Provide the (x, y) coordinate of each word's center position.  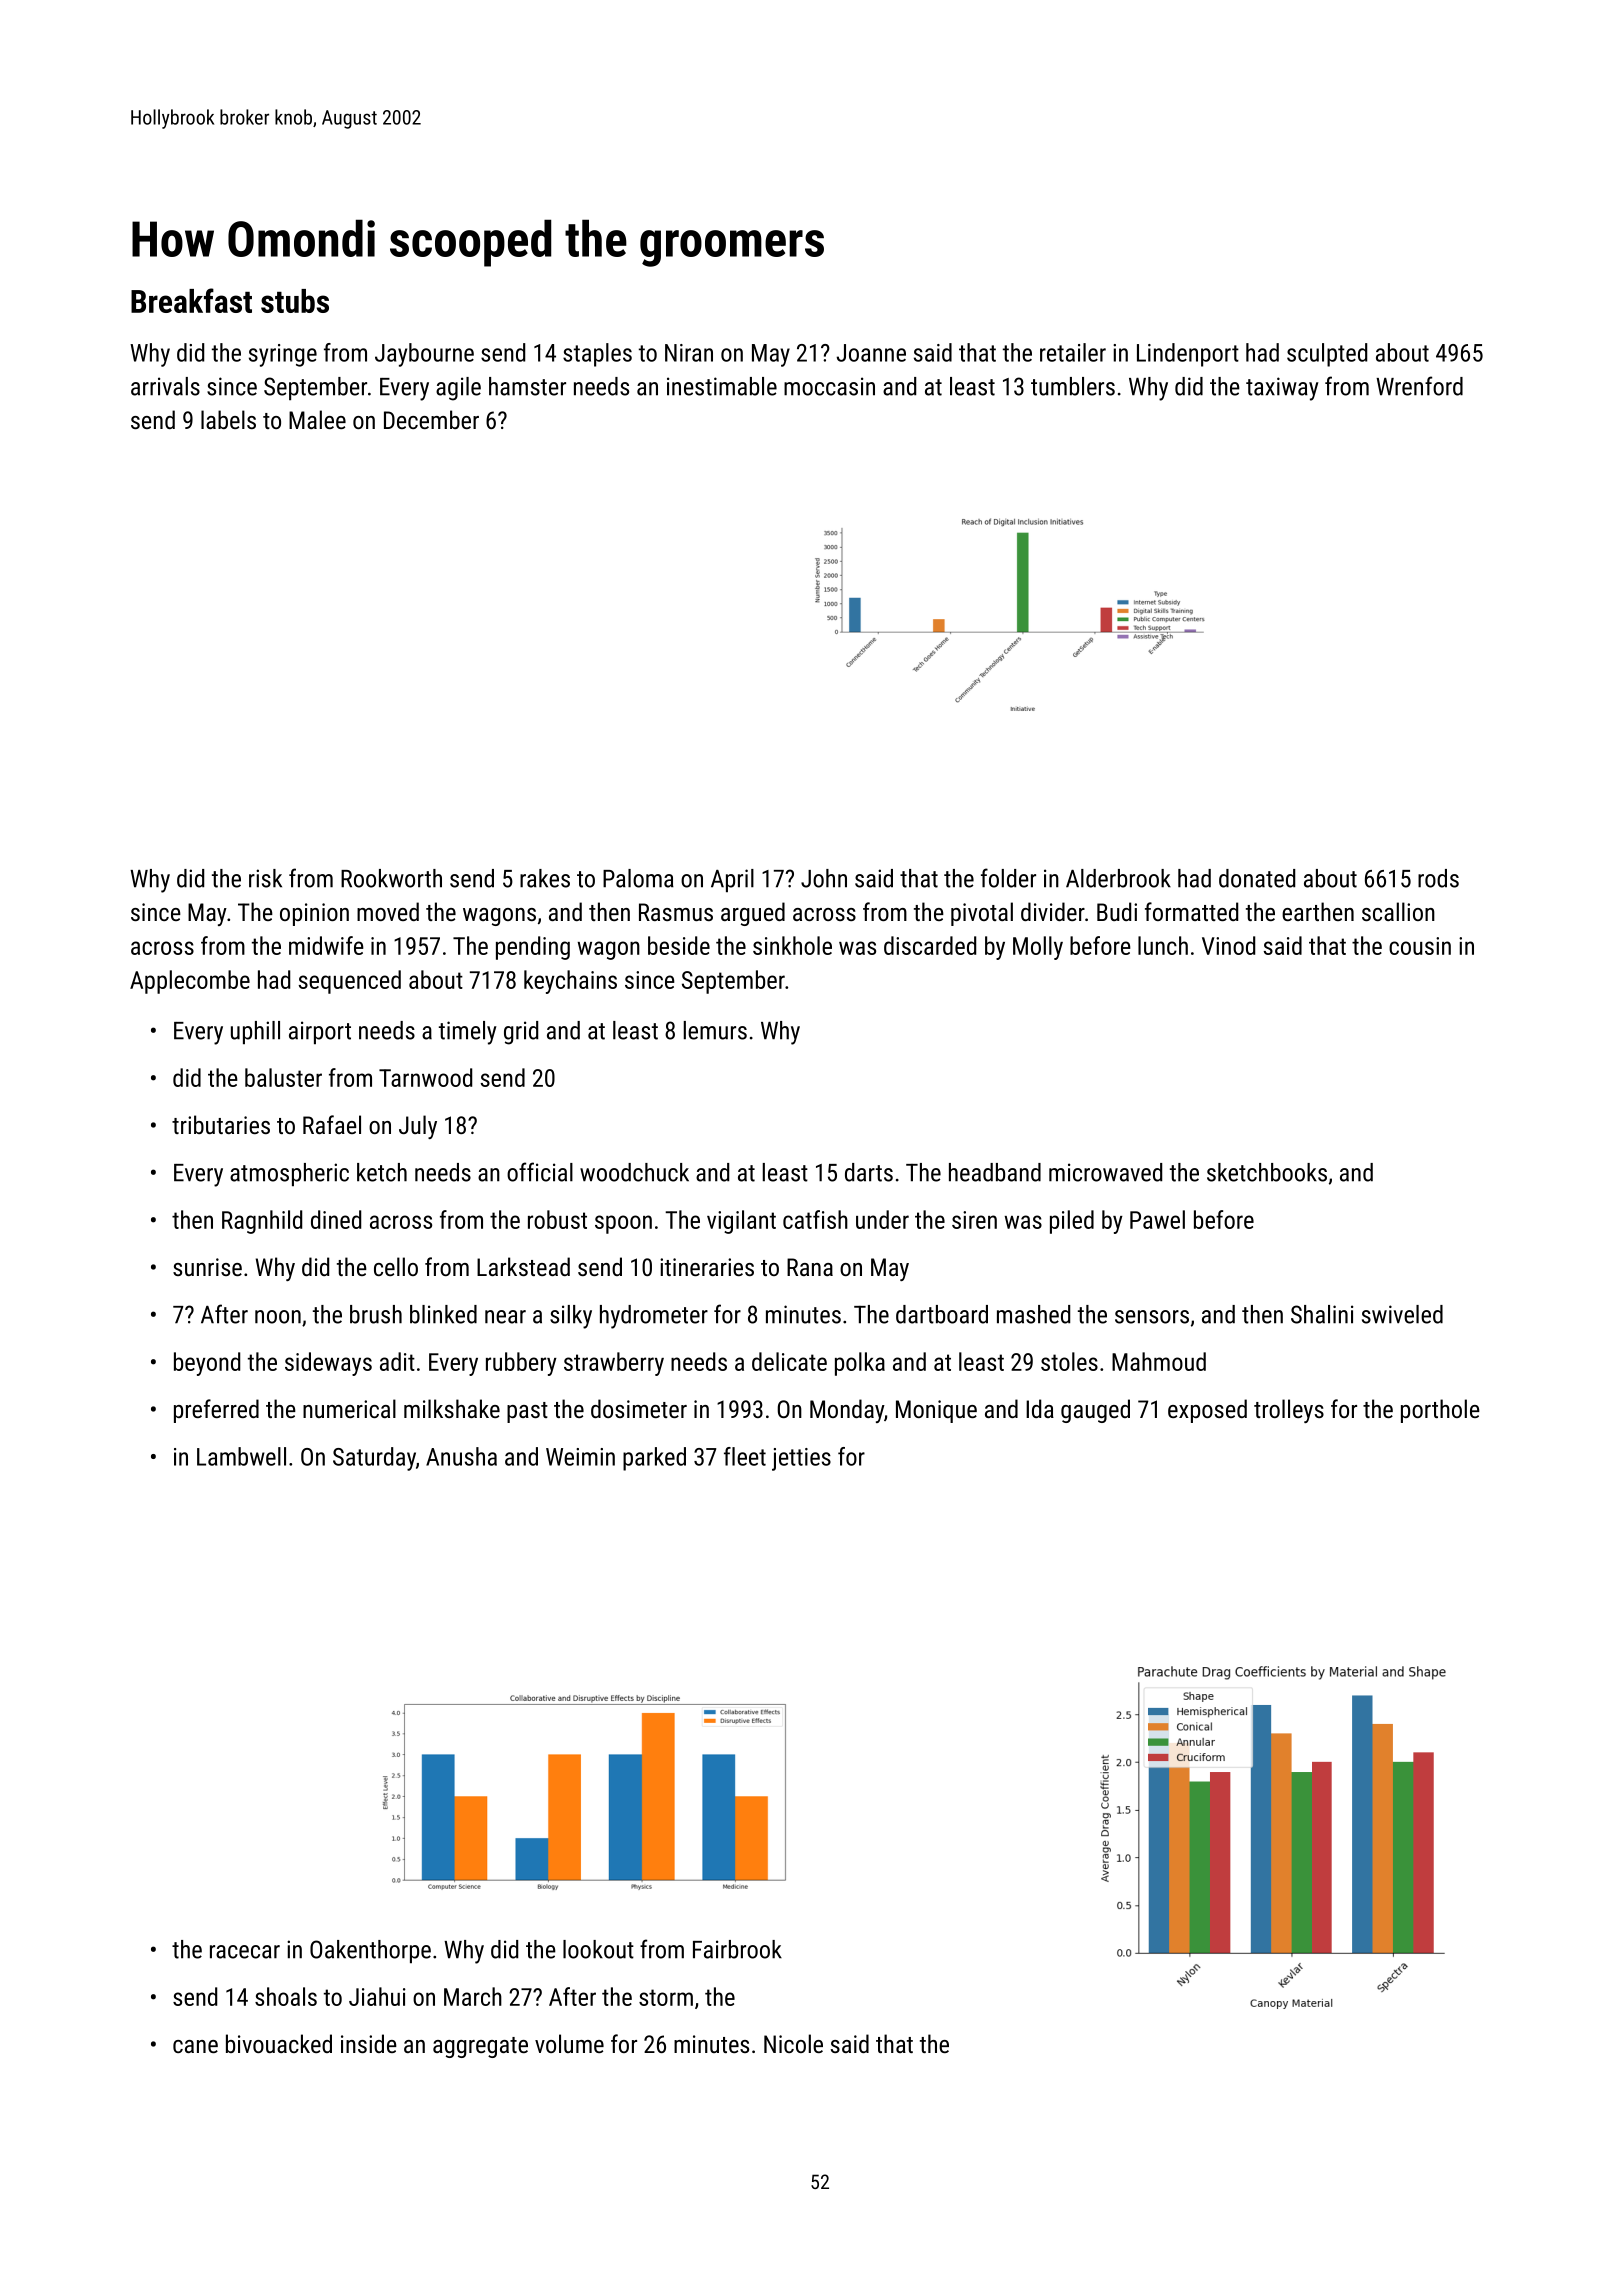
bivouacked (279, 2043)
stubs (295, 301)
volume (569, 2043)
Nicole (793, 2043)
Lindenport (1188, 355)
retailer (1073, 352)
